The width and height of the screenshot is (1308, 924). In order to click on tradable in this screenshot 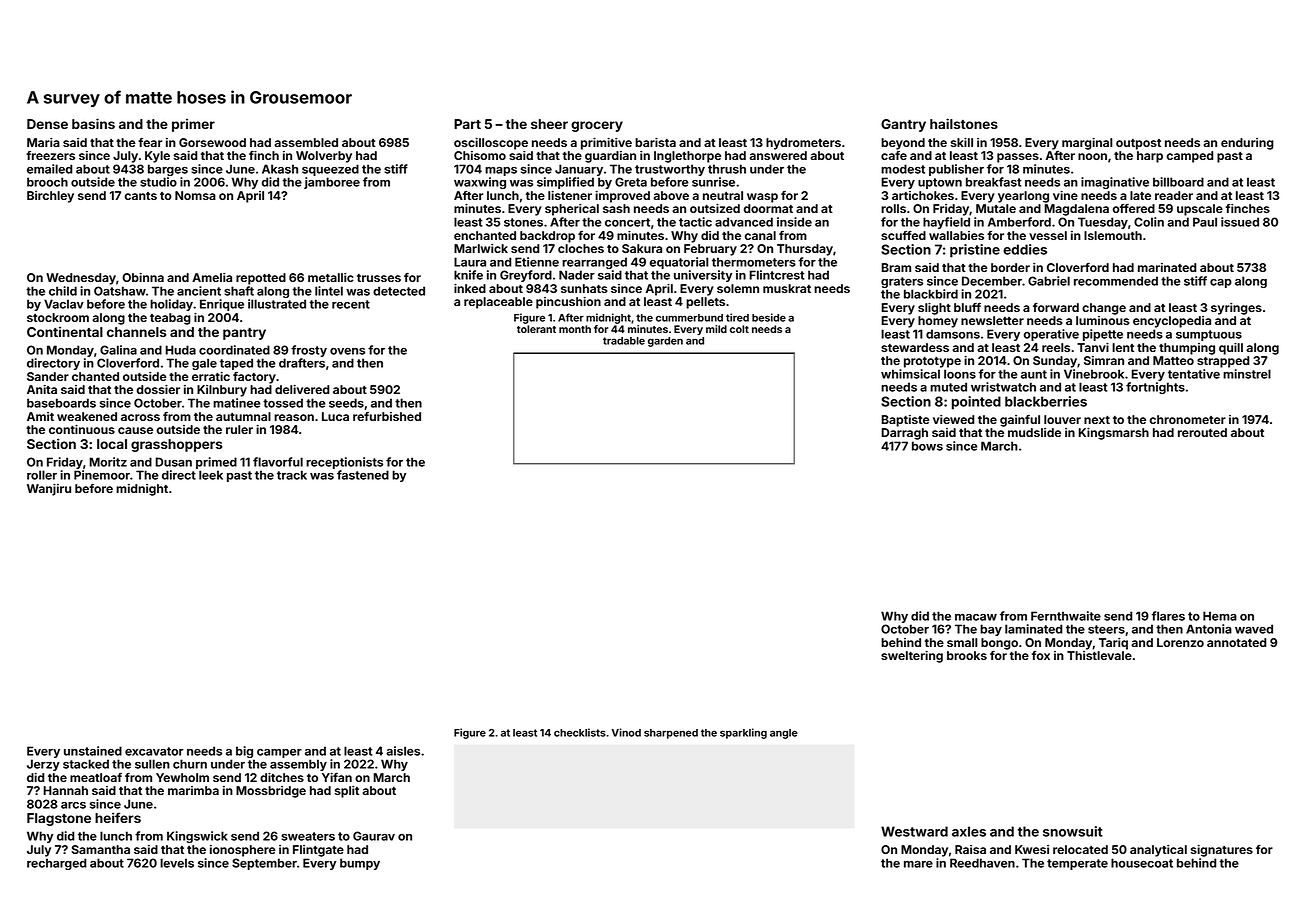, I will do `click(624, 341)`.
